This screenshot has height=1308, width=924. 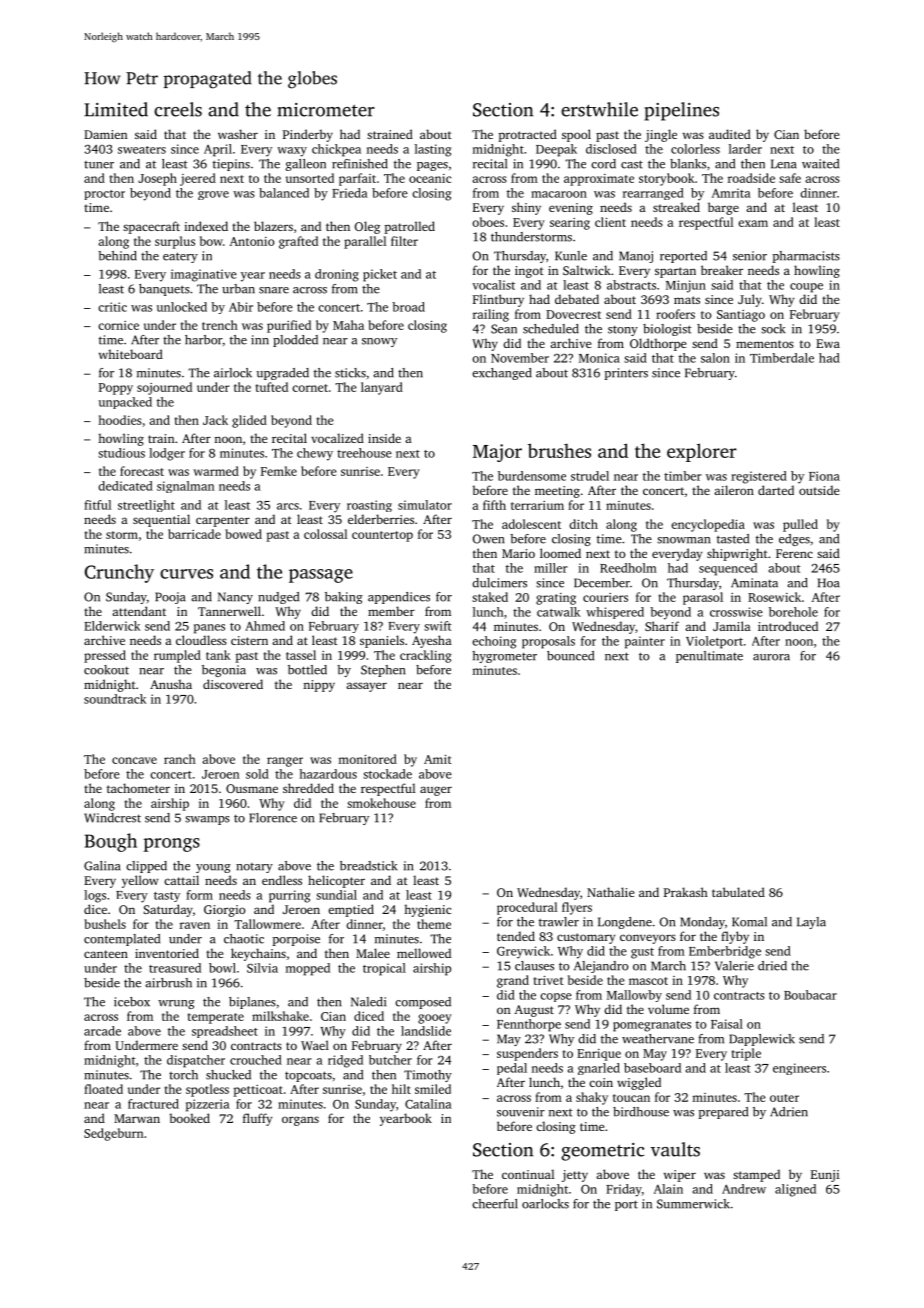 What do you see at coordinates (177, 656) in the screenshot?
I see `rumpled` at bounding box center [177, 656].
